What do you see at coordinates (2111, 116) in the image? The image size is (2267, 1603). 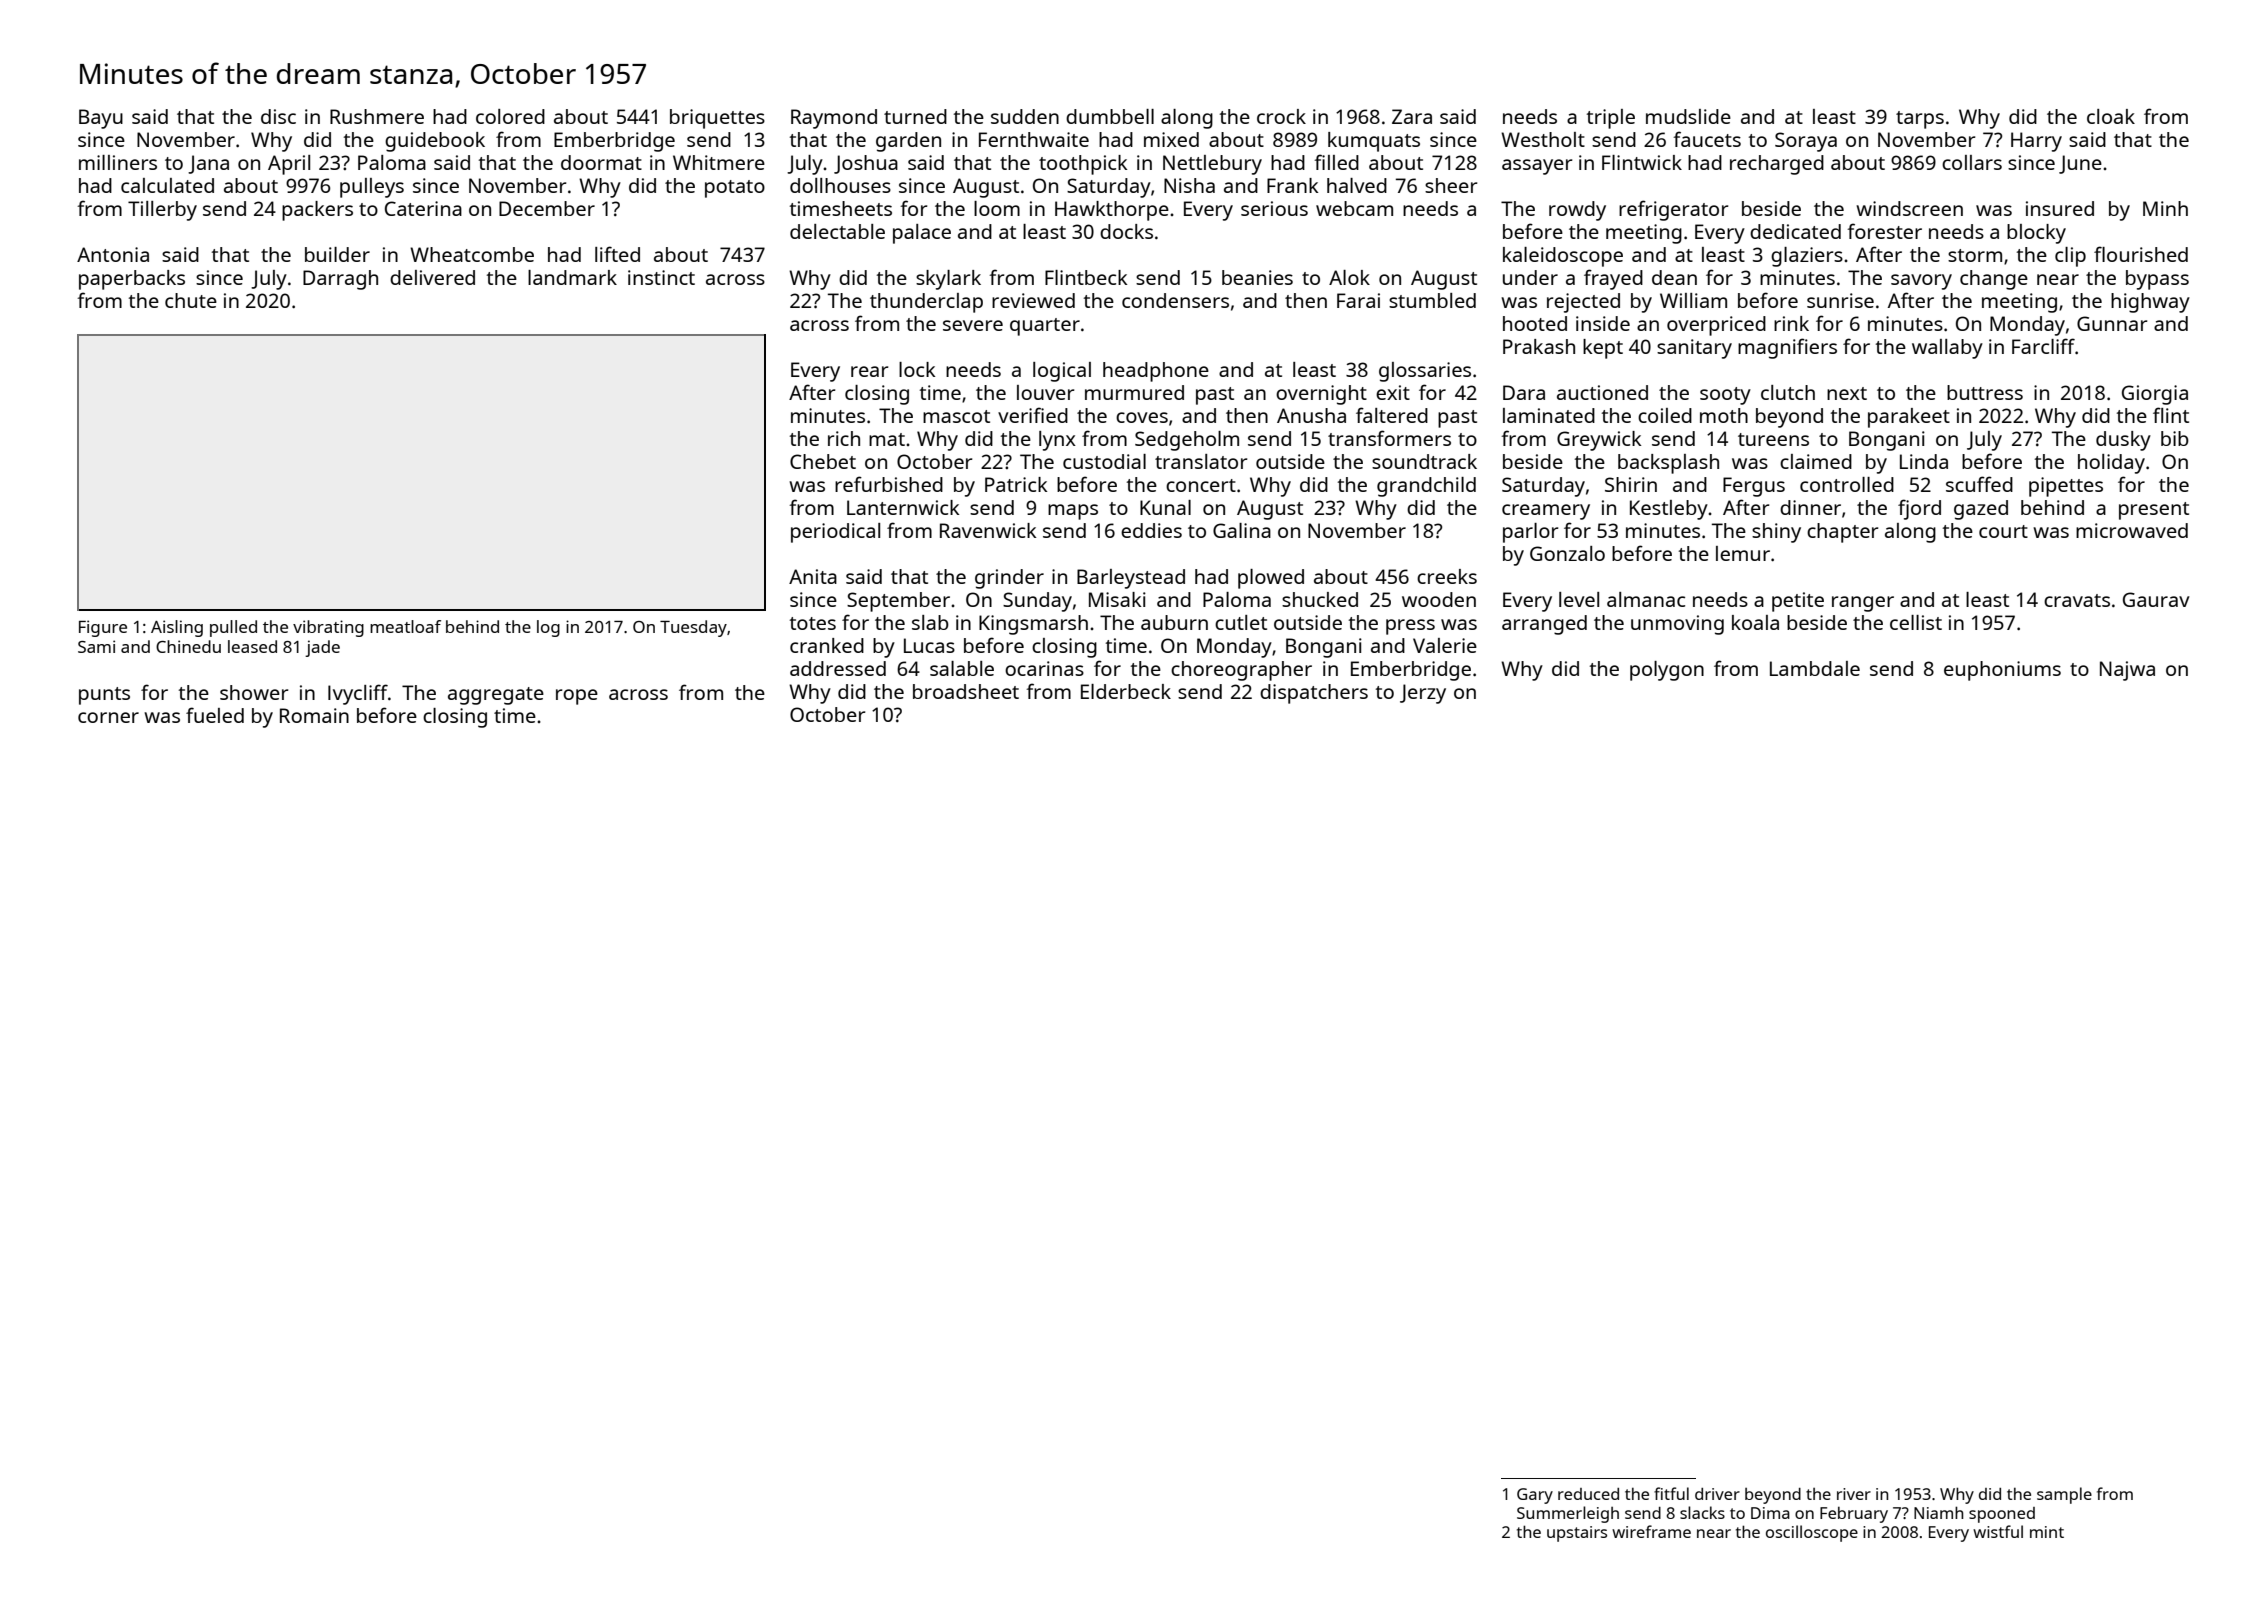 I see `cloak` at bounding box center [2111, 116].
